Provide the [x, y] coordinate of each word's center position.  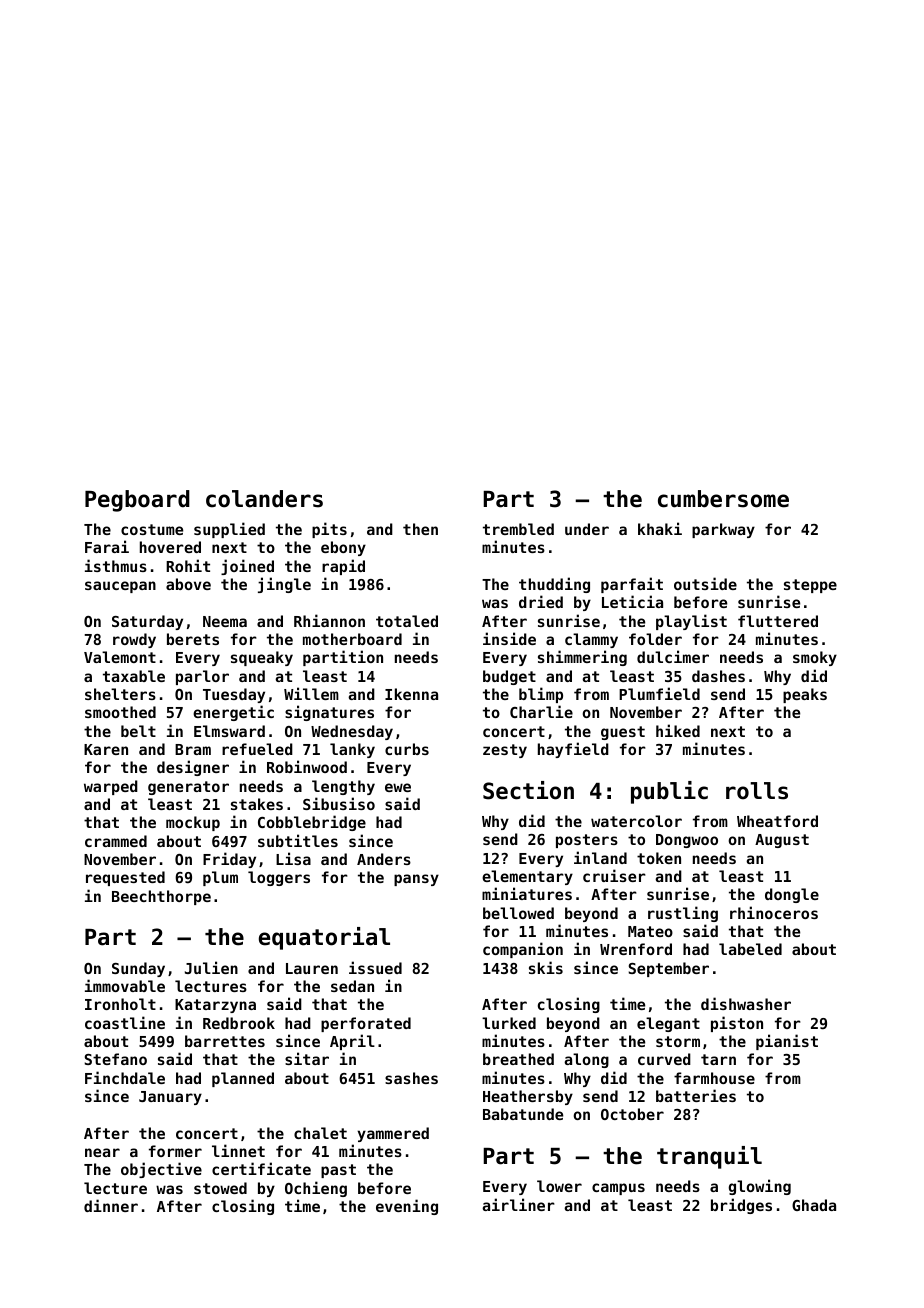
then [420, 529]
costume [152, 529]
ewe [398, 787]
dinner [111, 1205]
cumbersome [723, 499]
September [668, 969]
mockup [193, 823]
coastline [125, 1022]
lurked [509, 1023]
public [669, 792]
